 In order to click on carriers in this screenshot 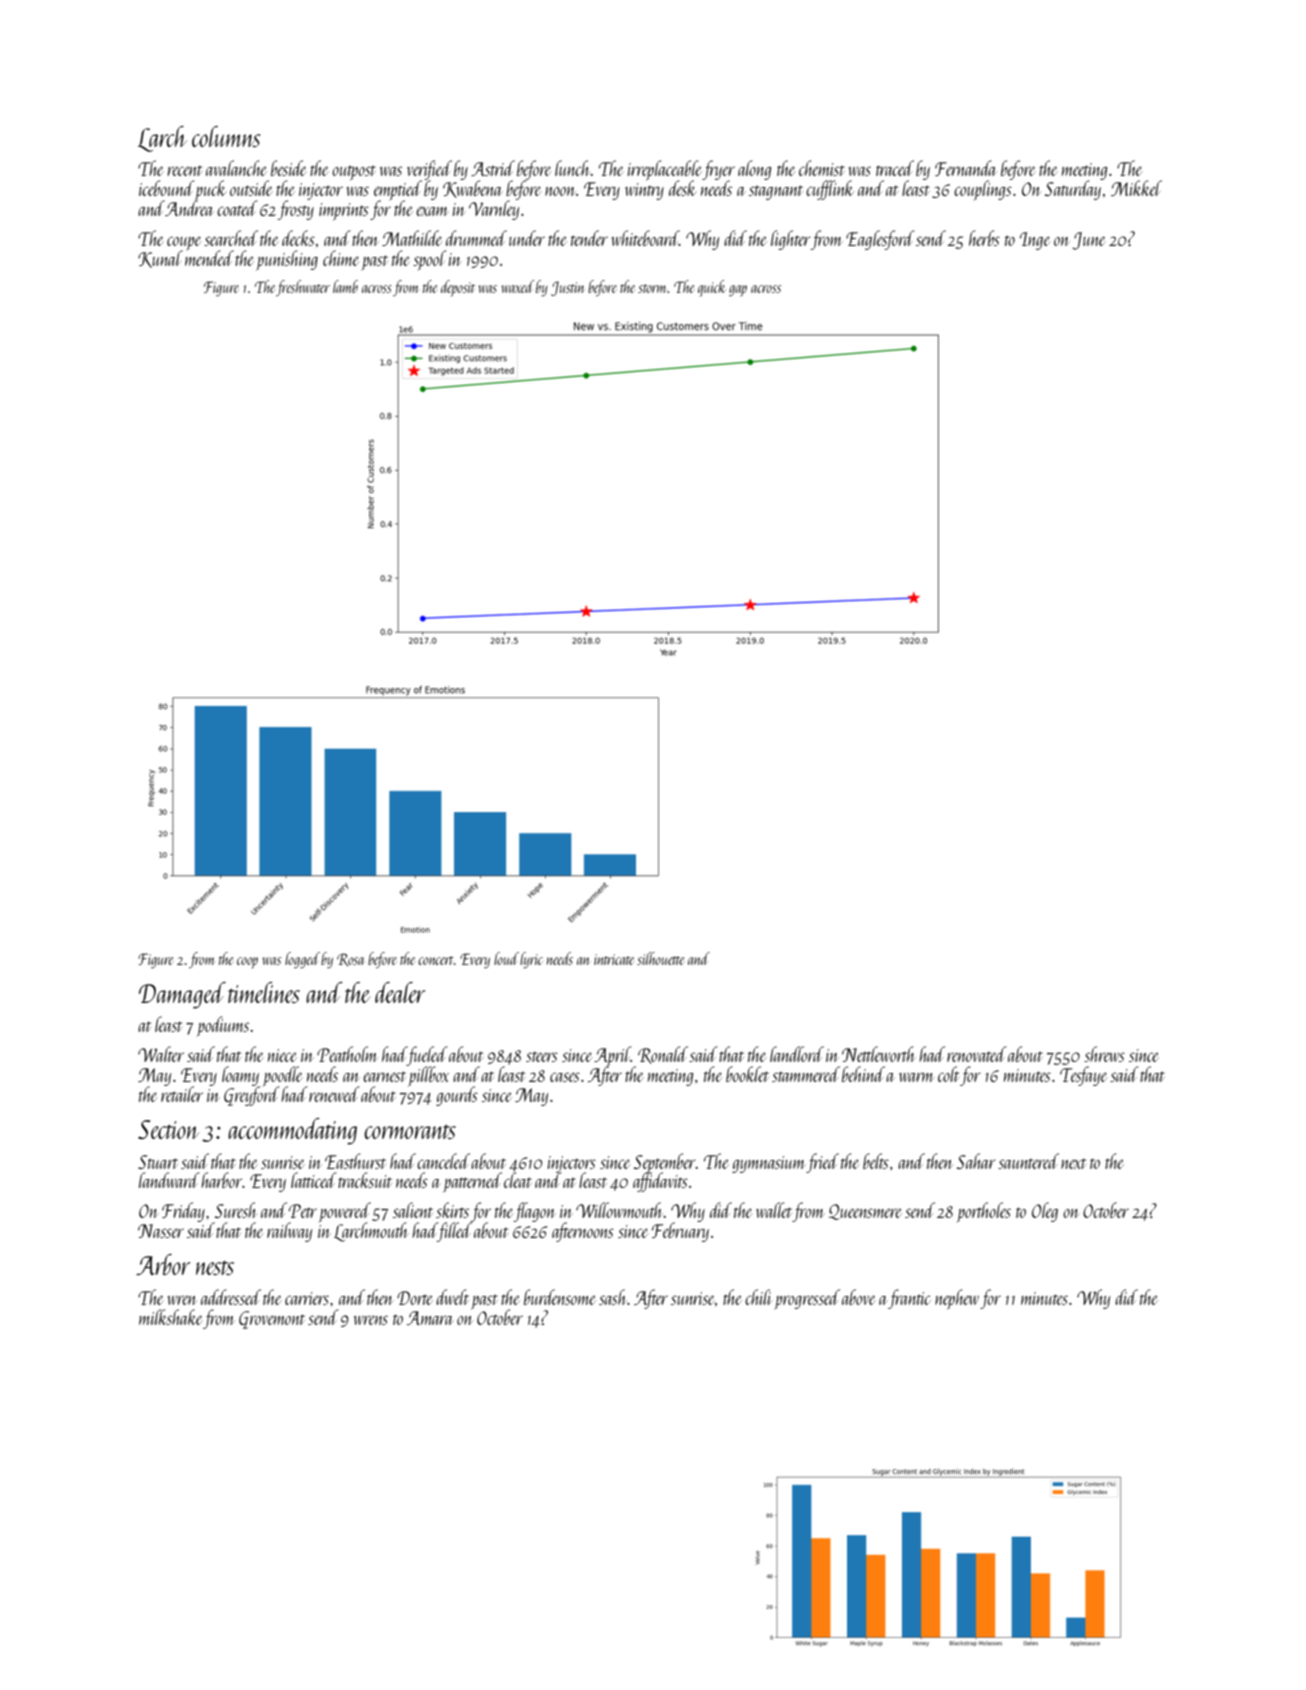, I will do `click(307, 1298)`.
